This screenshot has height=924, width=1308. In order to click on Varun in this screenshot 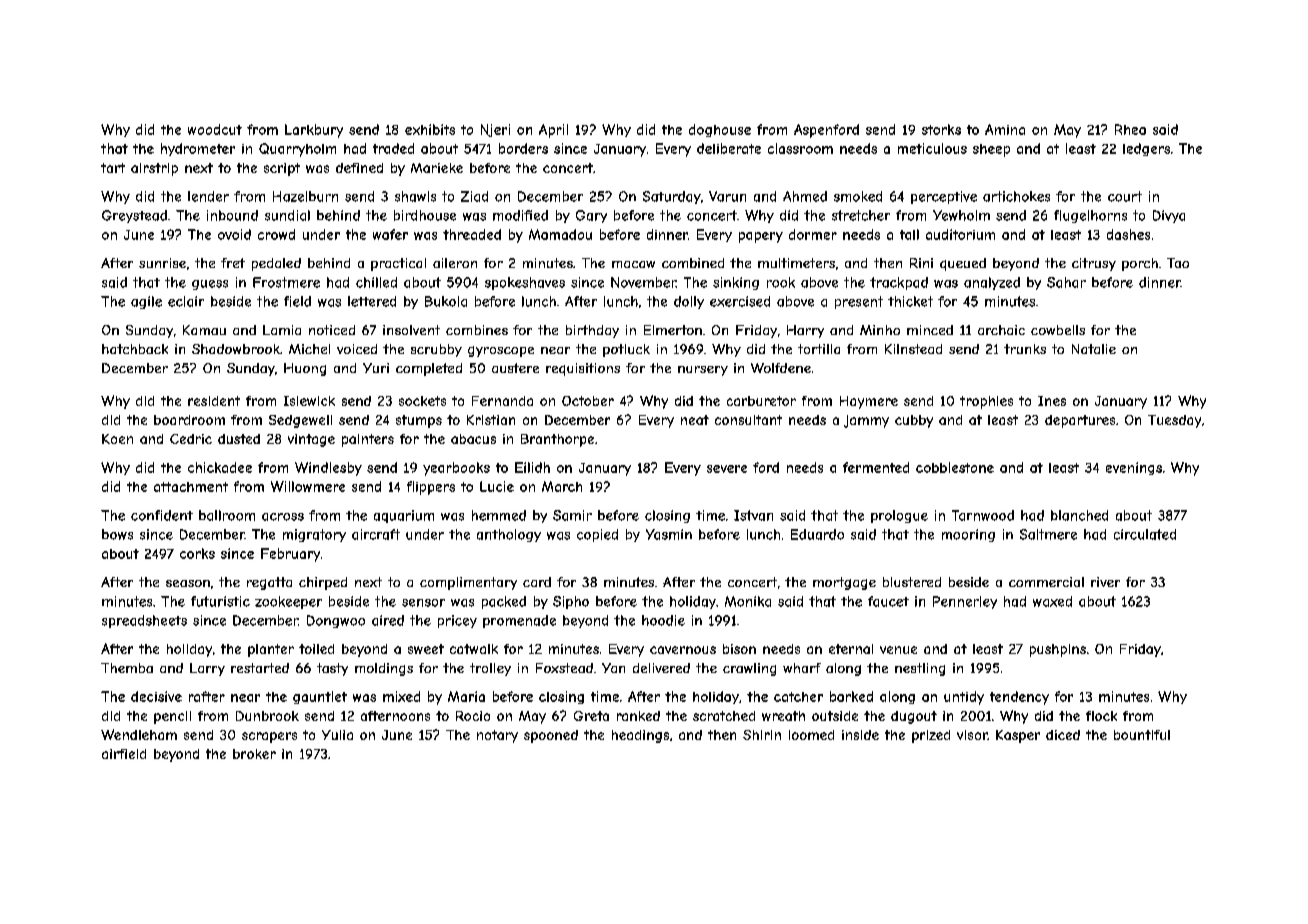, I will do `click(727, 196)`.
